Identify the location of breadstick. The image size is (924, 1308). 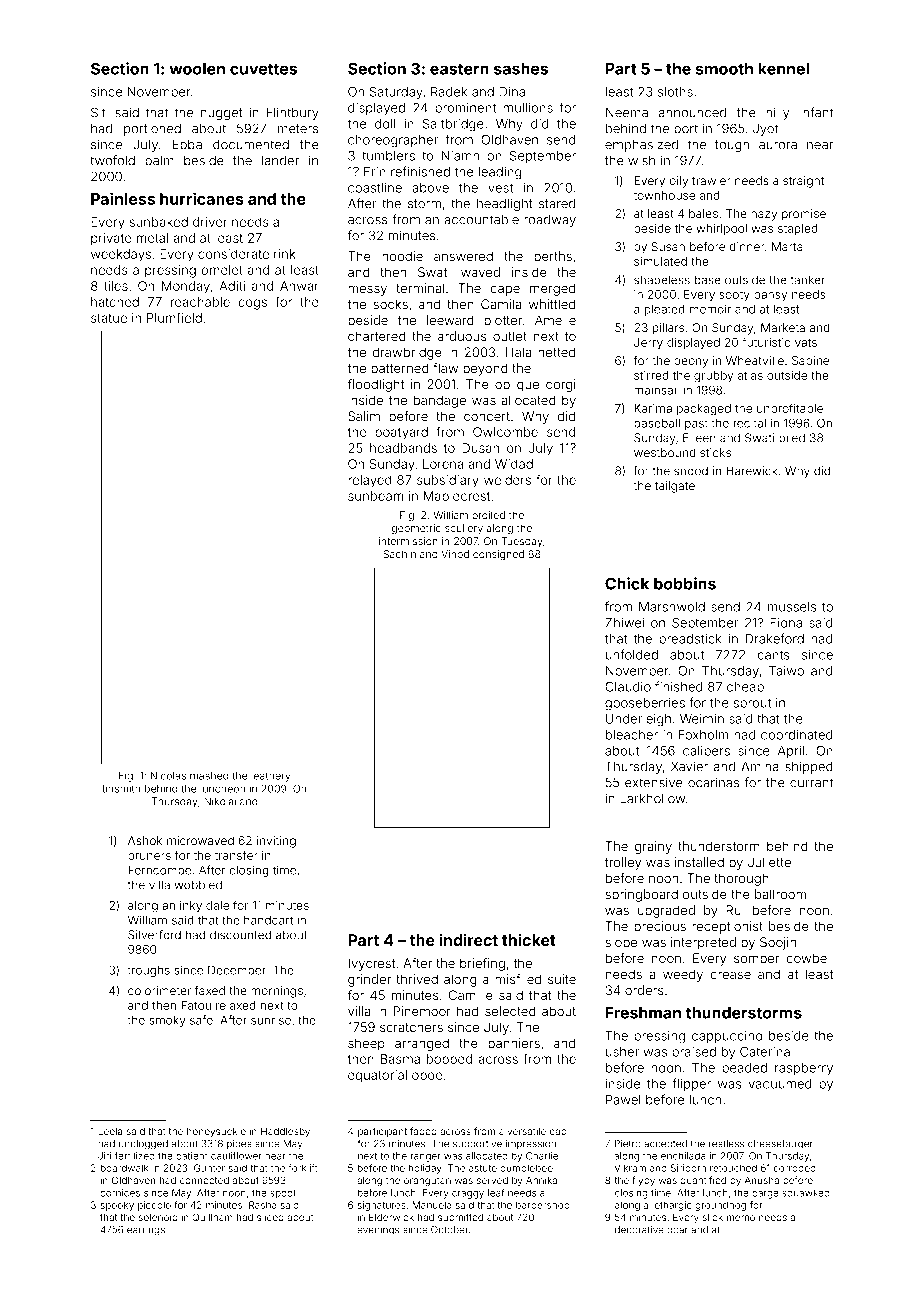
(690, 639).
